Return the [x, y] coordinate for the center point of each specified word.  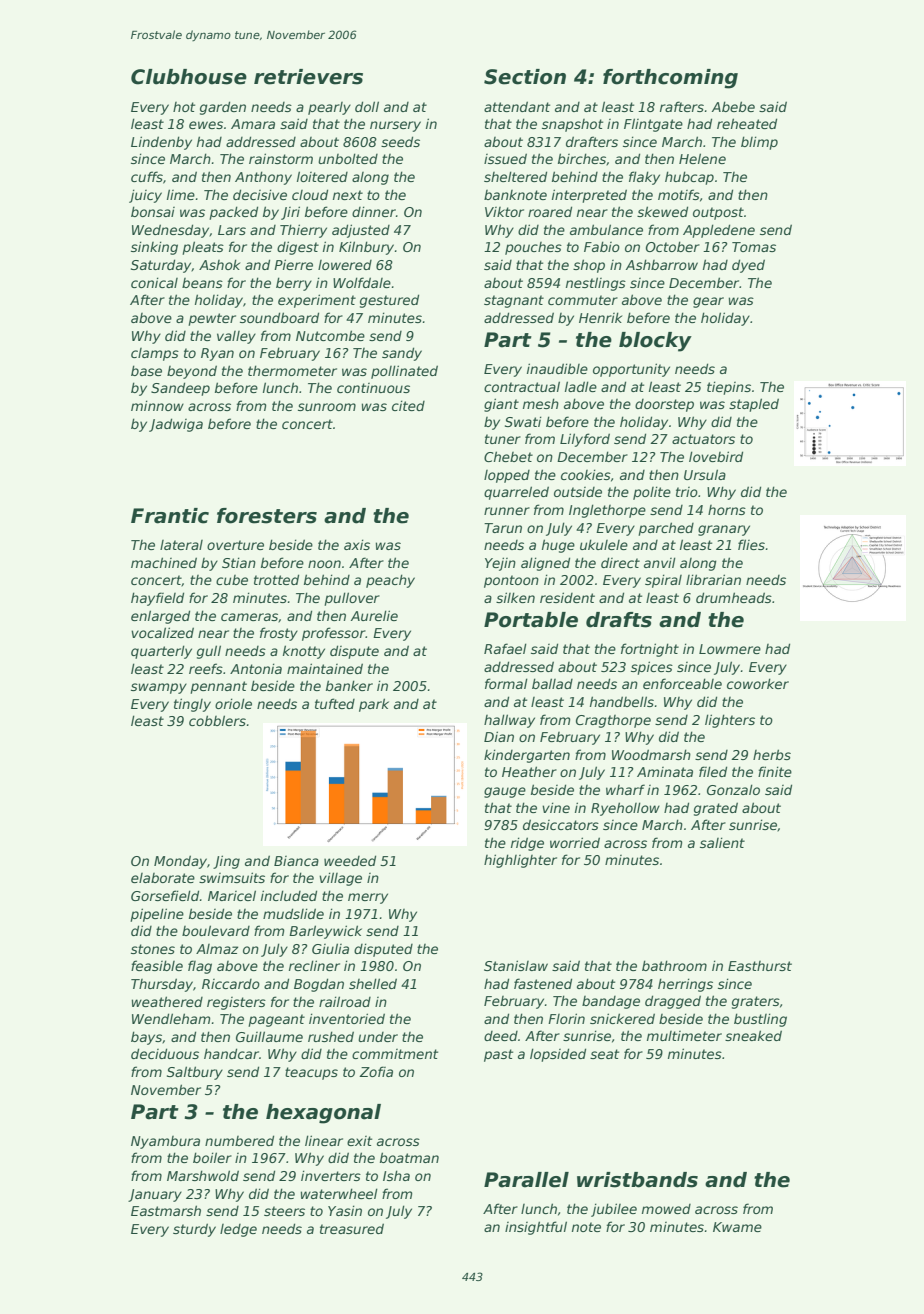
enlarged [160, 617]
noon [324, 564]
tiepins [729, 388]
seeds [400, 141]
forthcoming [670, 79]
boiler [212, 1157]
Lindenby [161, 143]
